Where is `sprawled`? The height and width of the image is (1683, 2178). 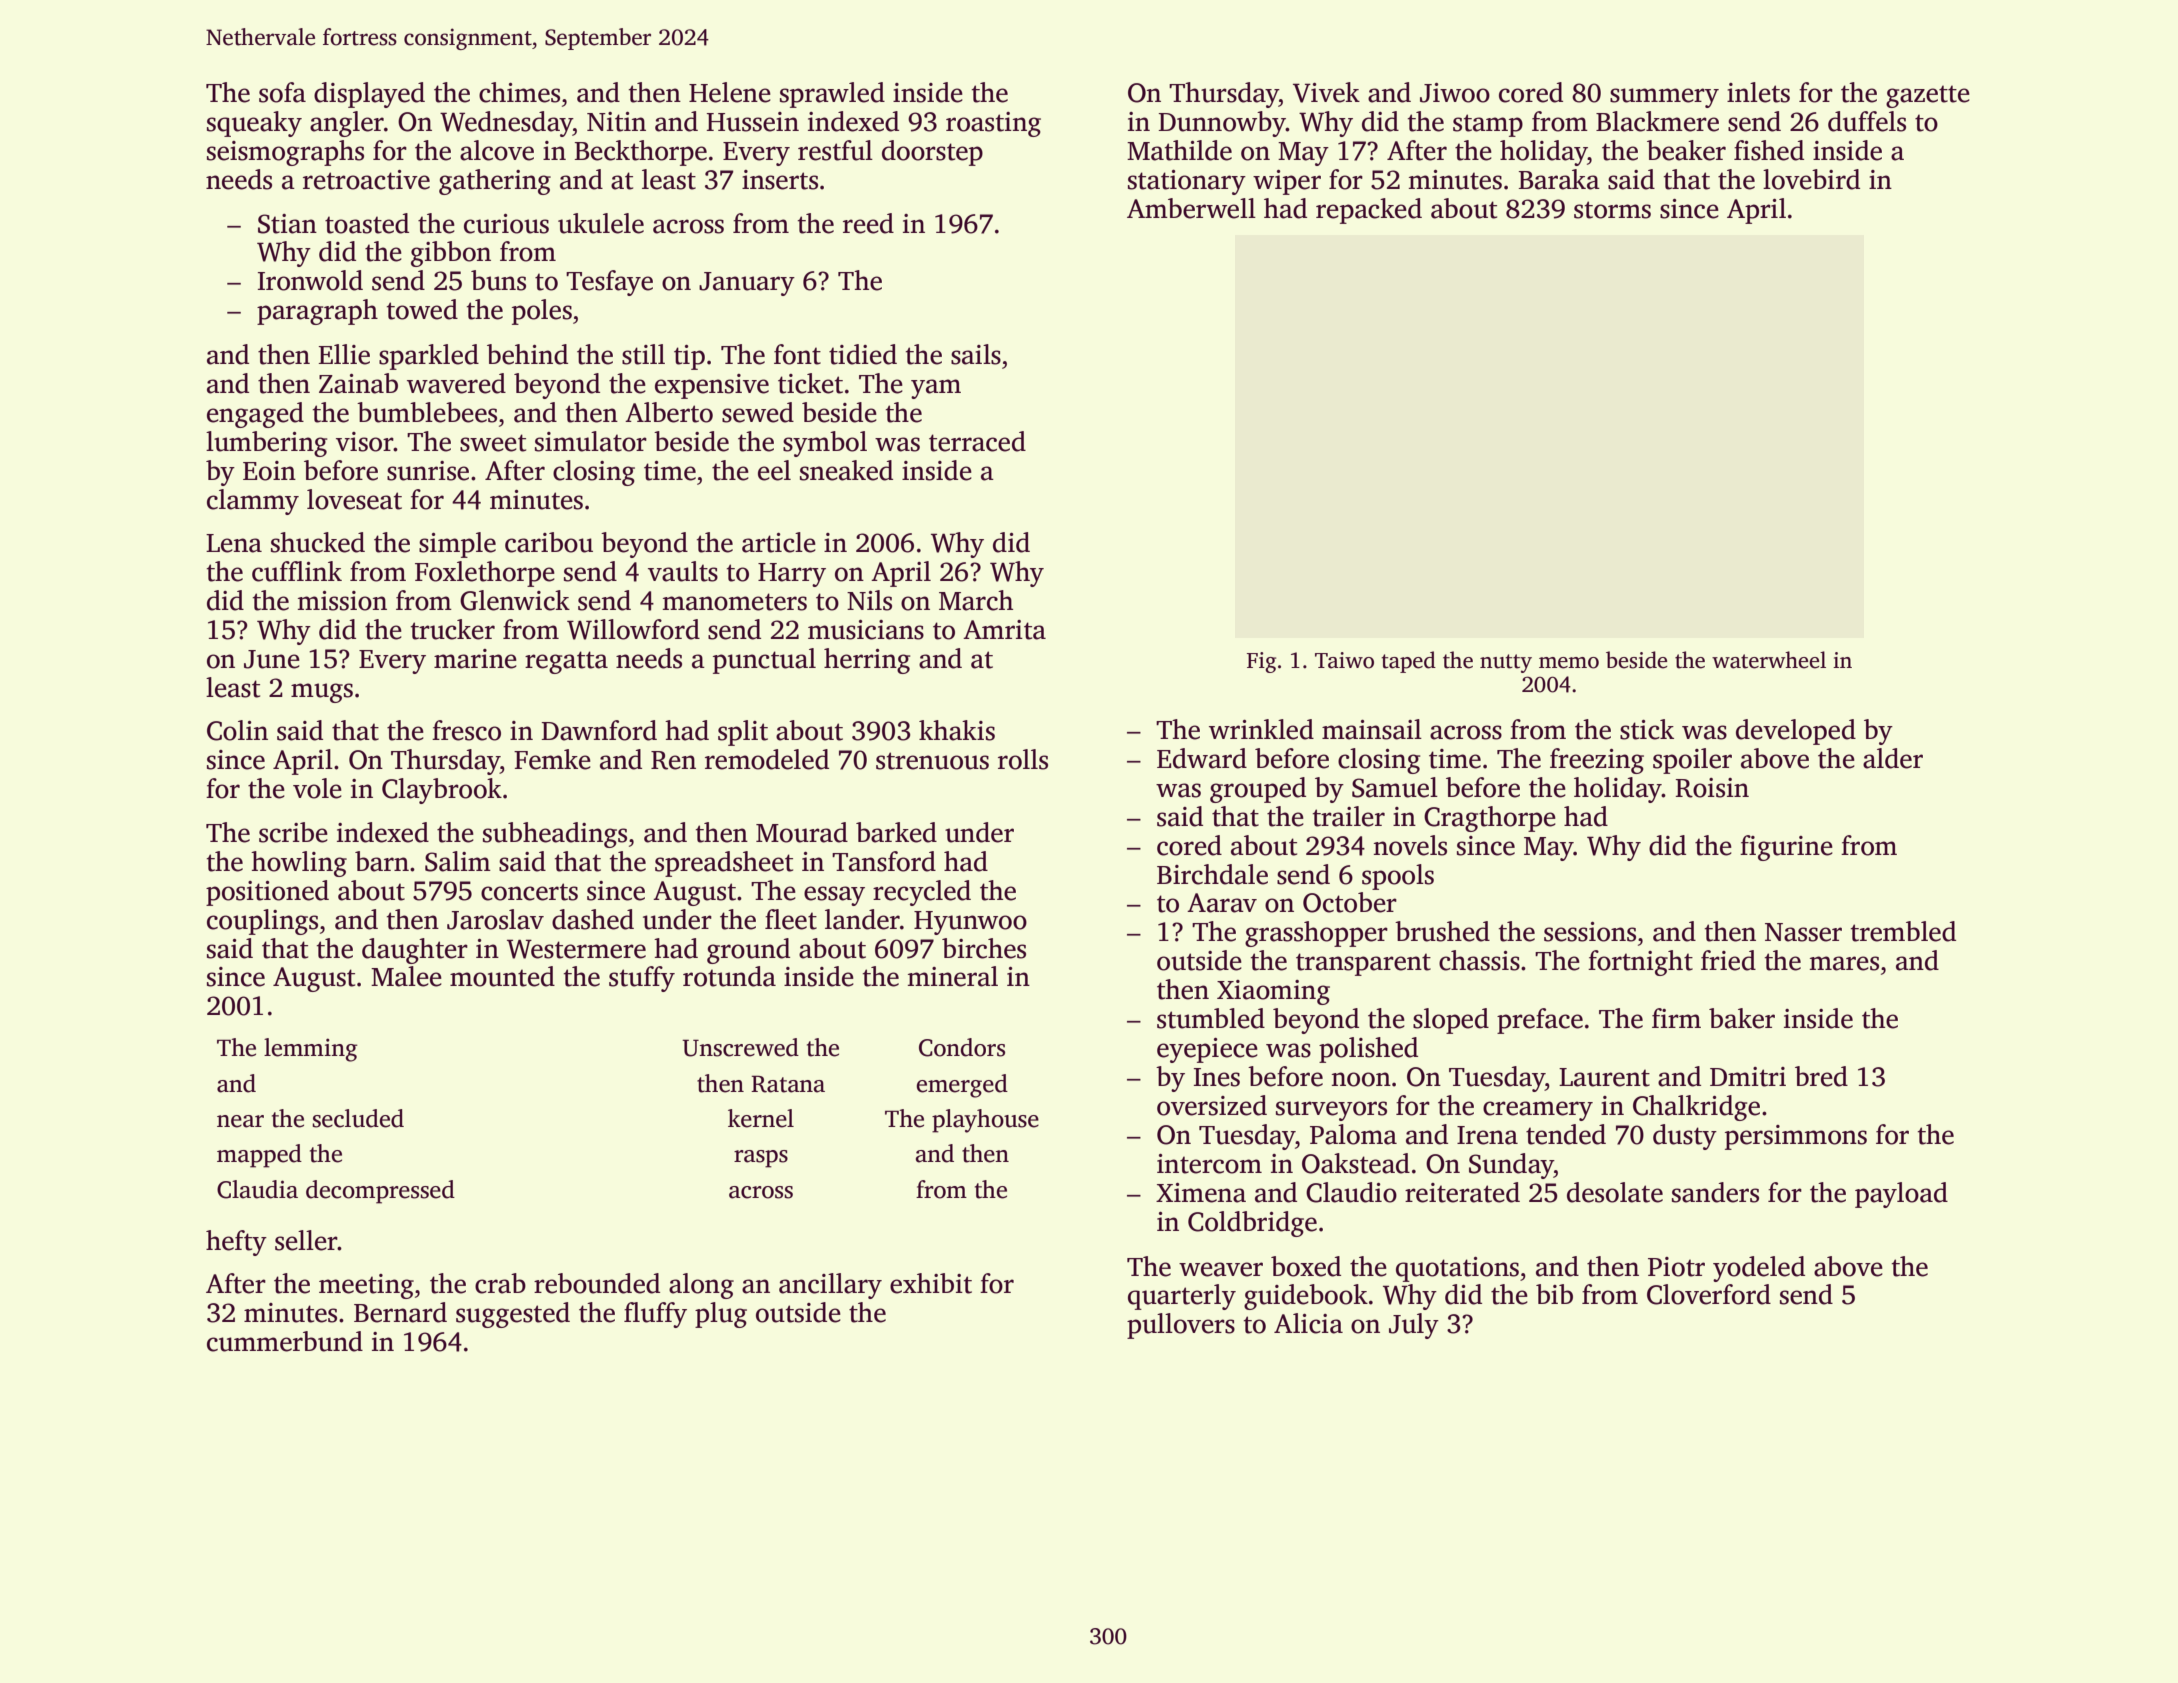
sprawled is located at coordinates (832, 95).
